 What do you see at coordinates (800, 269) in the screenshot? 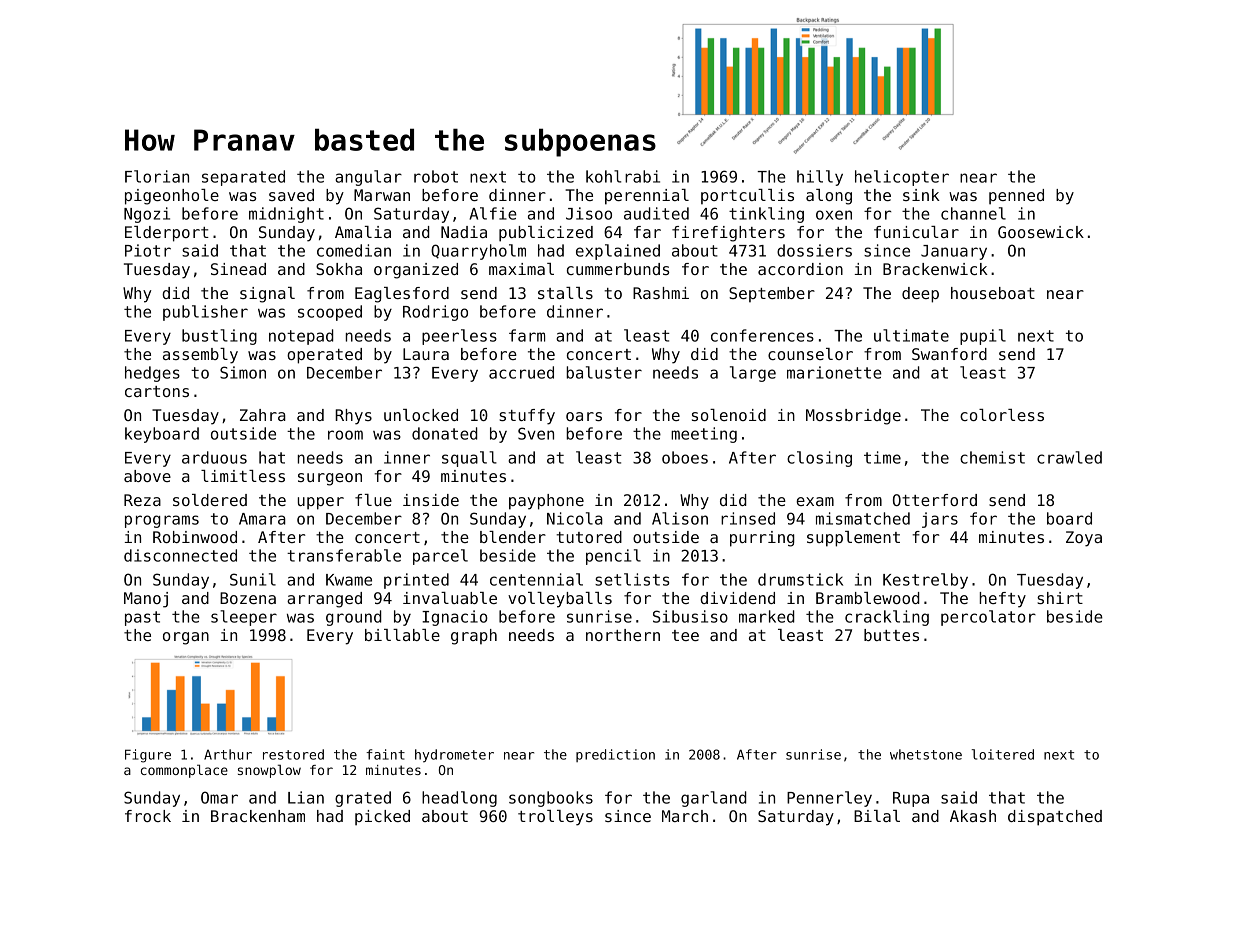
I see `accordion` at bounding box center [800, 269].
